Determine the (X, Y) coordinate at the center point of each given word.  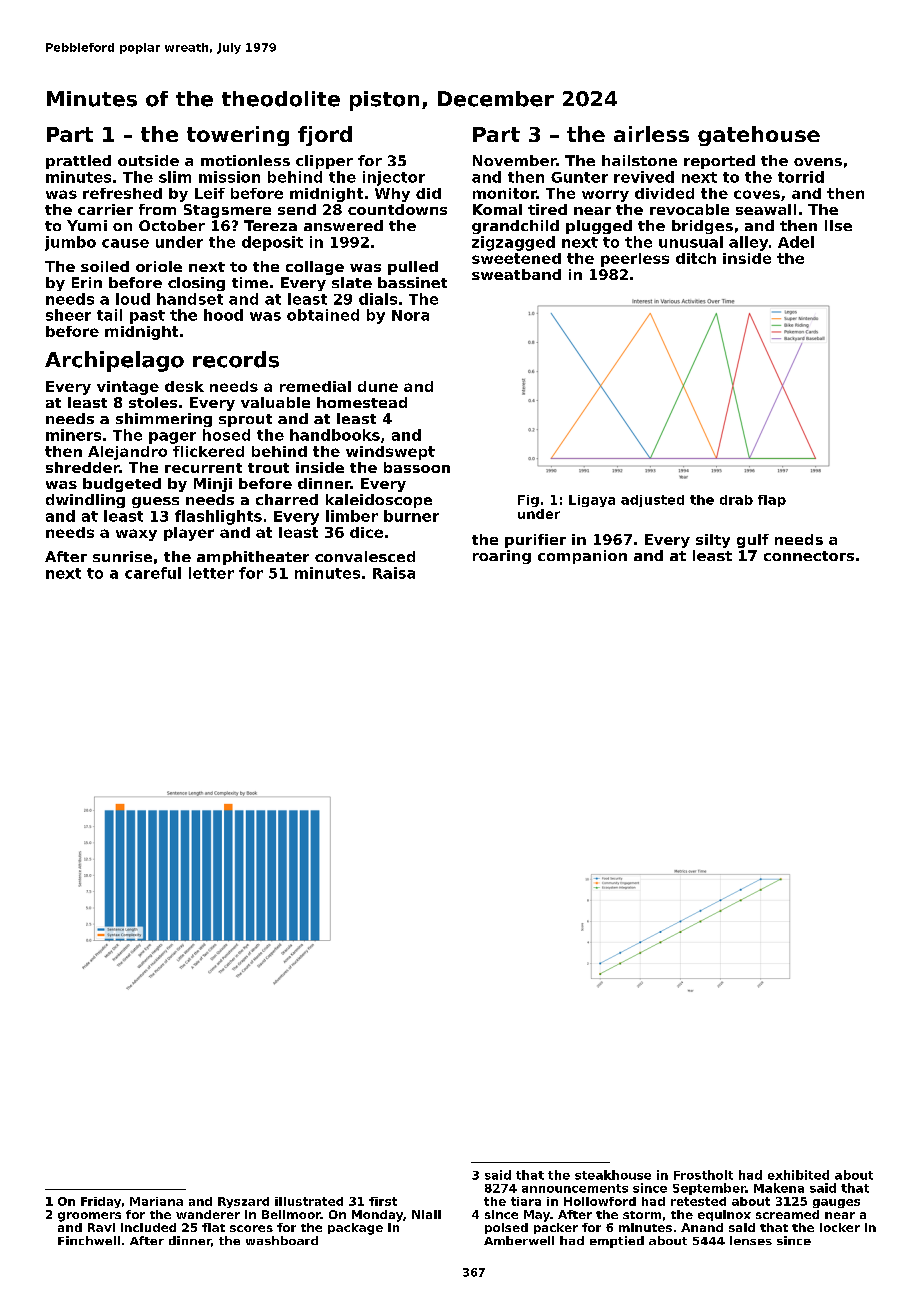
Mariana (156, 1201)
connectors (809, 556)
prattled (78, 162)
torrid (801, 177)
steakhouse (613, 1175)
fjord (325, 136)
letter (211, 573)
